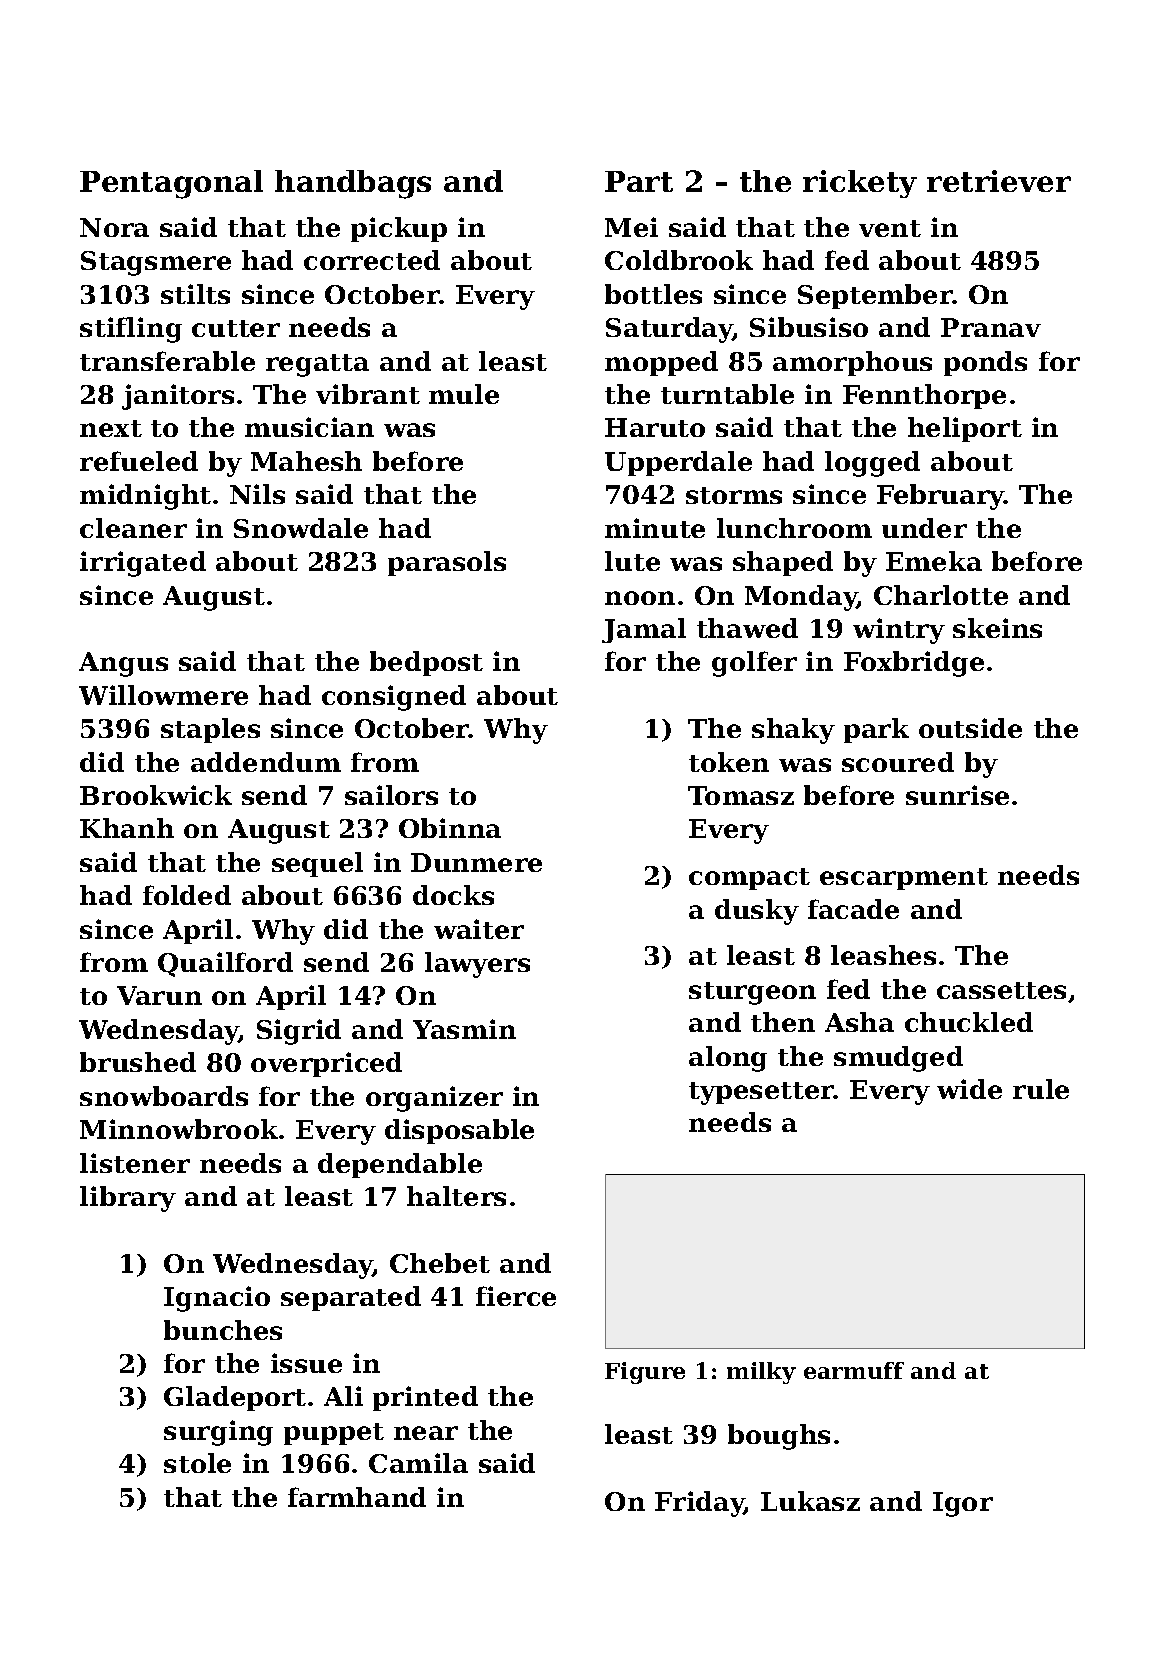  What do you see at coordinates (761, 1373) in the screenshot?
I see `milky` at bounding box center [761, 1373].
